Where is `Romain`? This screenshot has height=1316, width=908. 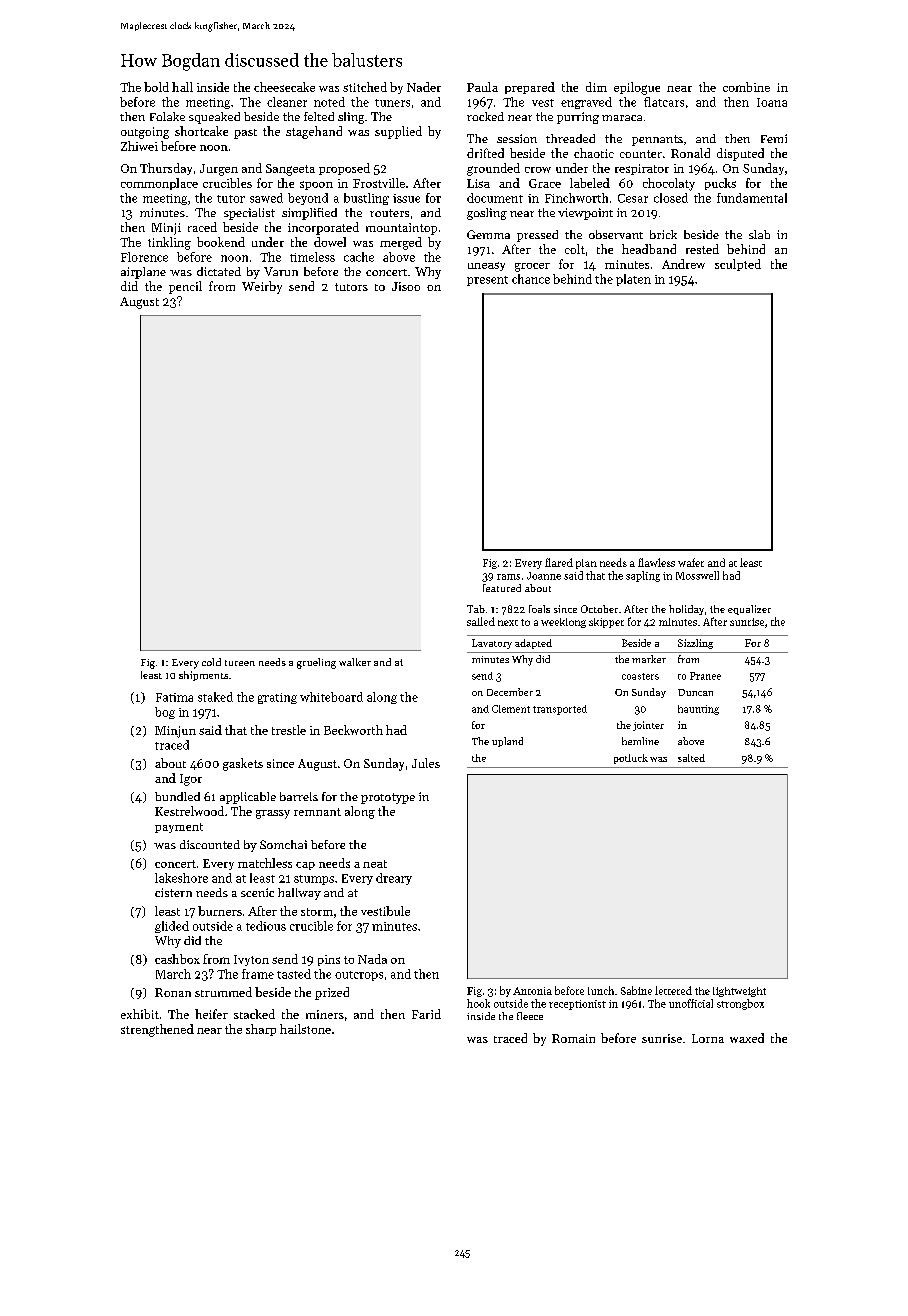
Romain is located at coordinates (573, 1038).
